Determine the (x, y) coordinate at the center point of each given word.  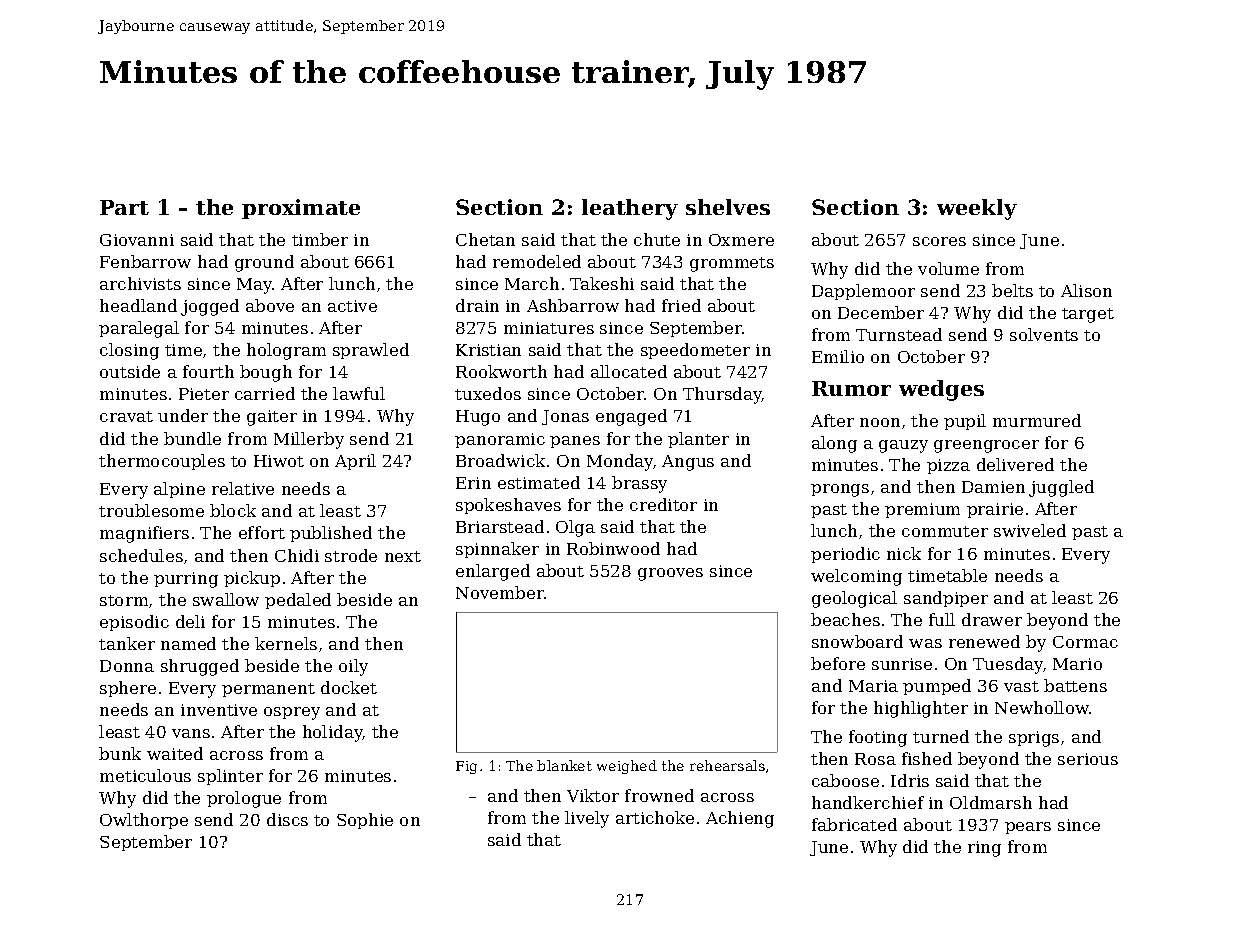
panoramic (500, 440)
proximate (301, 209)
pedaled (298, 601)
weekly (977, 209)
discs (287, 819)
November (500, 592)
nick (904, 553)
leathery (630, 209)
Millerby (309, 440)
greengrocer (986, 446)
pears (1028, 828)
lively (587, 819)
